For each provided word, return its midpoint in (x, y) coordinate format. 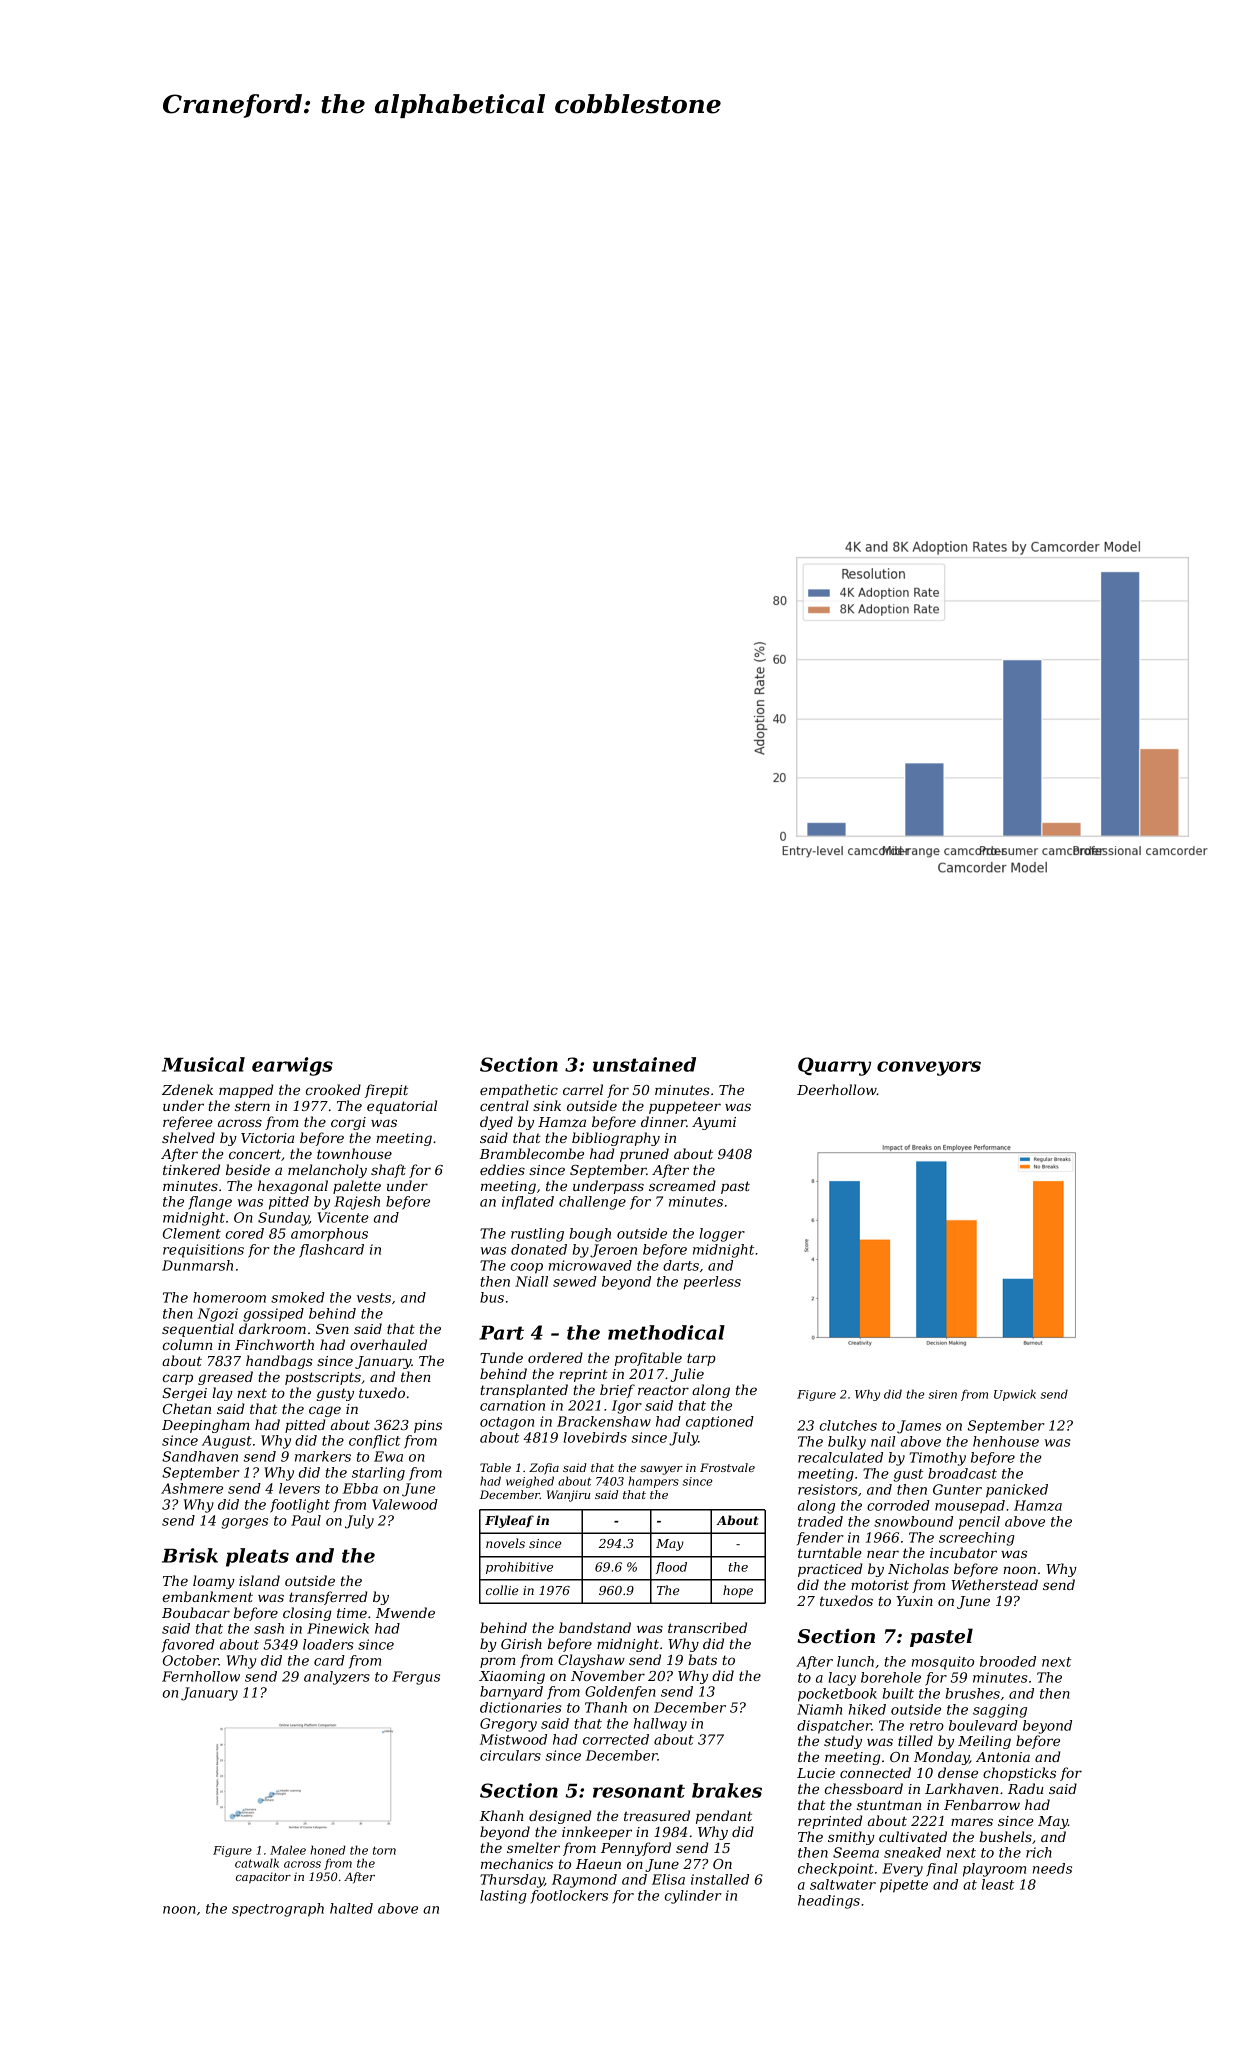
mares (972, 1822)
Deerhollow (837, 1089)
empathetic (519, 1091)
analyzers (337, 1678)
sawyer (661, 1470)
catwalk (257, 1863)
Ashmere (192, 1488)
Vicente (343, 1217)
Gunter (957, 1489)
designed (560, 1817)
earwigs (292, 1066)
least (998, 1884)
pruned (644, 1155)
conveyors (929, 1068)
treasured (657, 1815)
